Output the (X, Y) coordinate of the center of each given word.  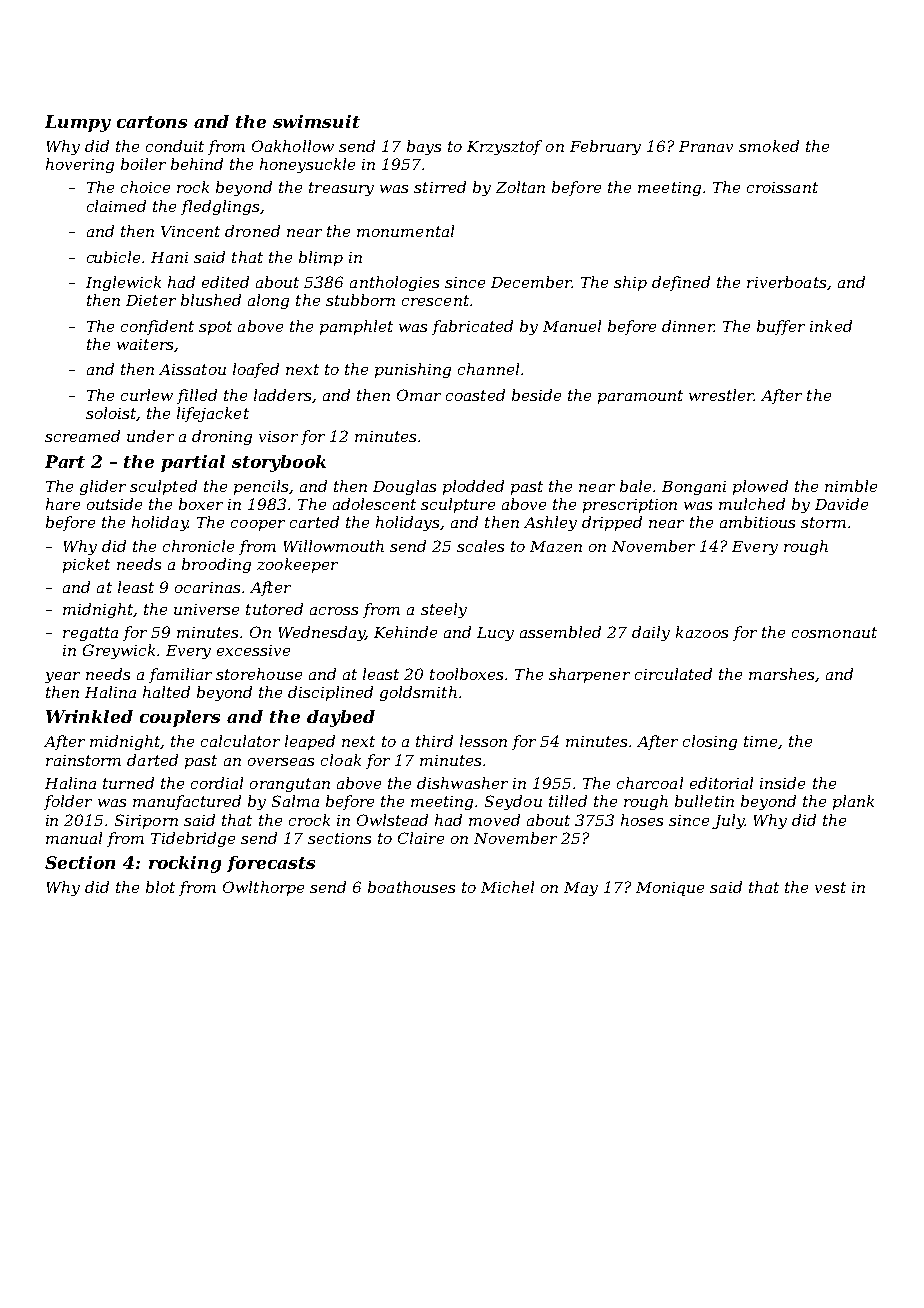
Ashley (550, 523)
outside (114, 504)
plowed (760, 487)
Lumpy (78, 123)
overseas (281, 762)
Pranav (706, 146)
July (728, 821)
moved (494, 820)
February (605, 147)
